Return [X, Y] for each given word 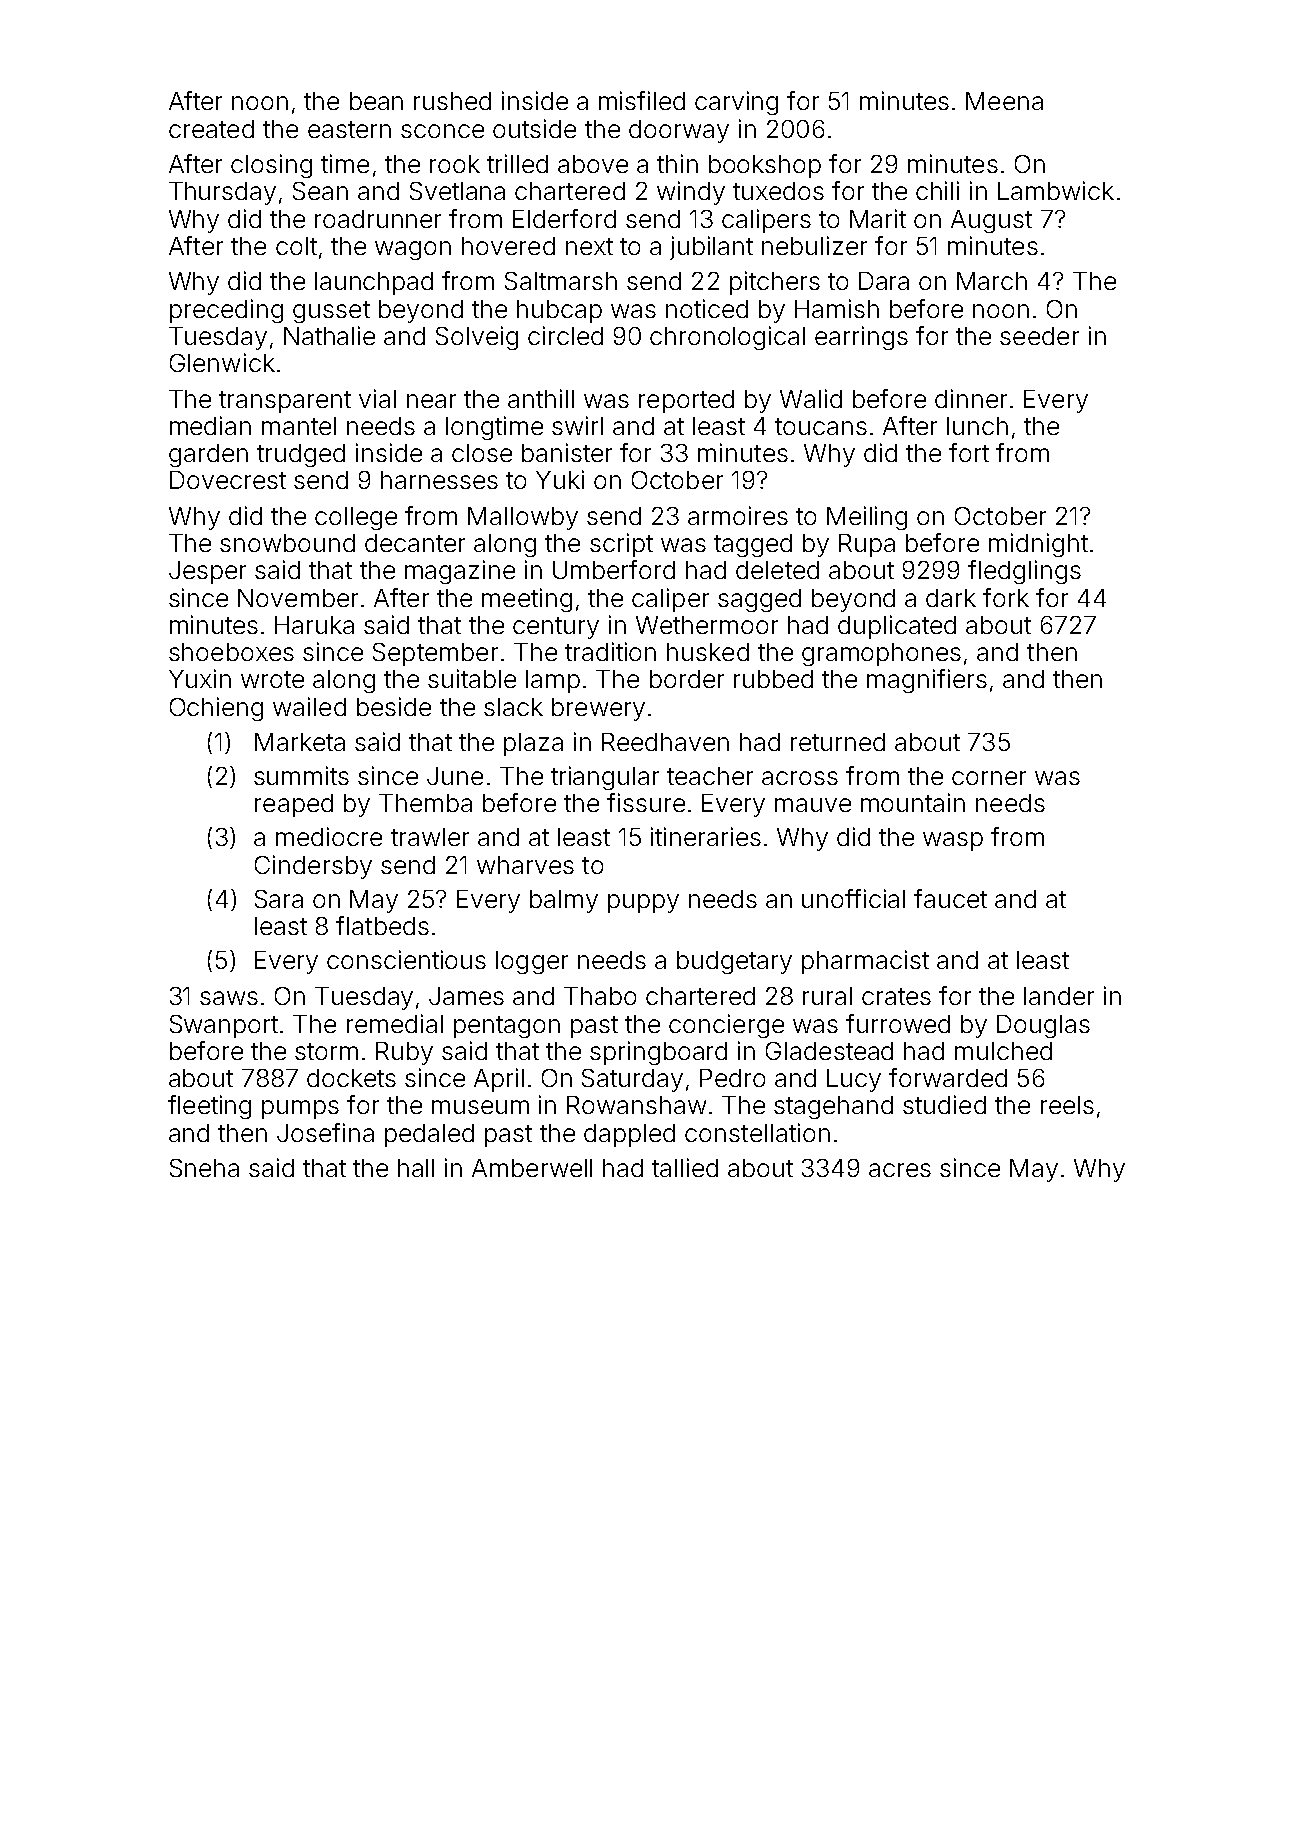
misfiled [642, 100]
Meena [1004, 101]
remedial [395, 1023]
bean [376, 101]
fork [1006, 597]
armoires [738, 515]
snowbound [287, 543]
